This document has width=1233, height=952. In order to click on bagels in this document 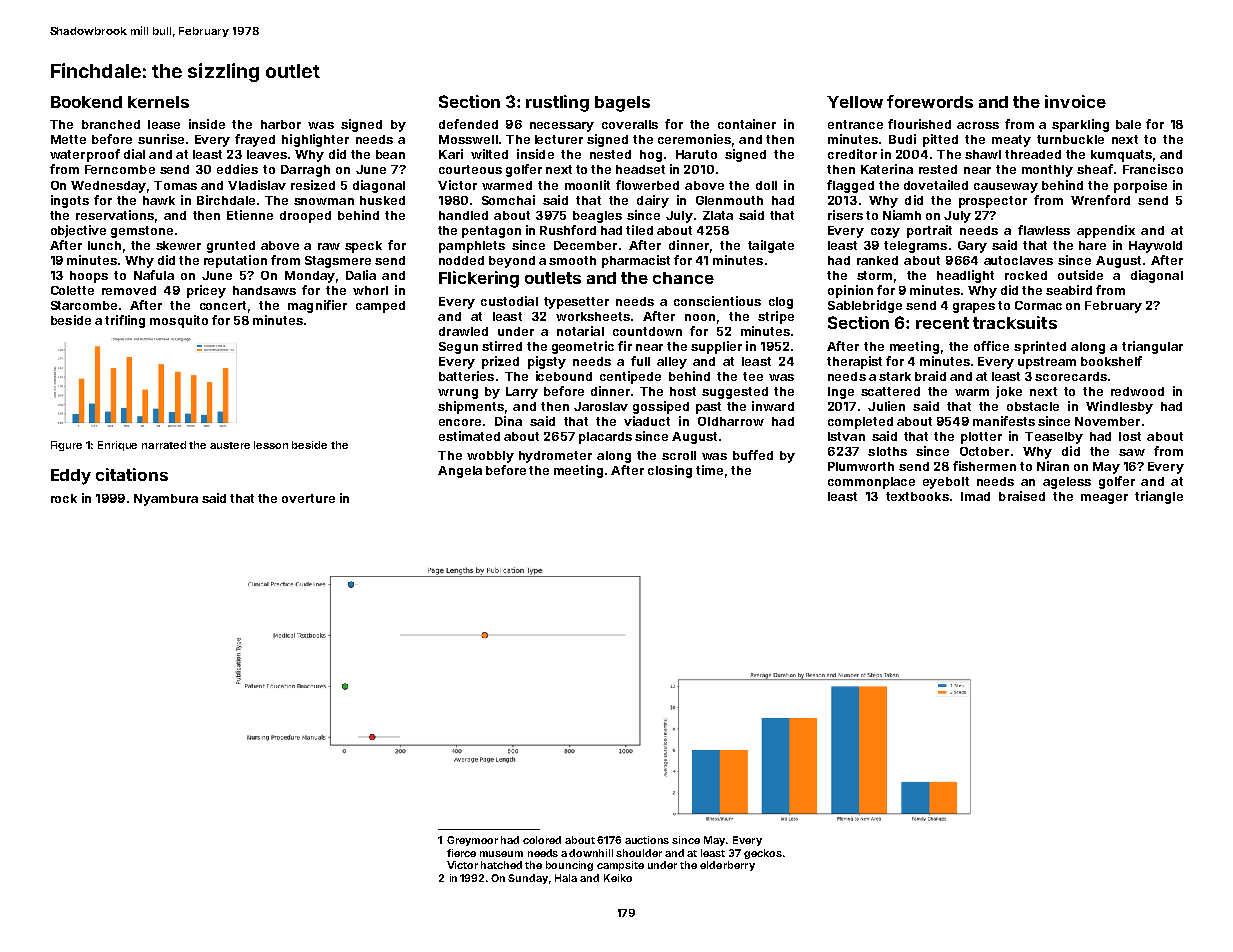, I will do `click(622, 104)`.
